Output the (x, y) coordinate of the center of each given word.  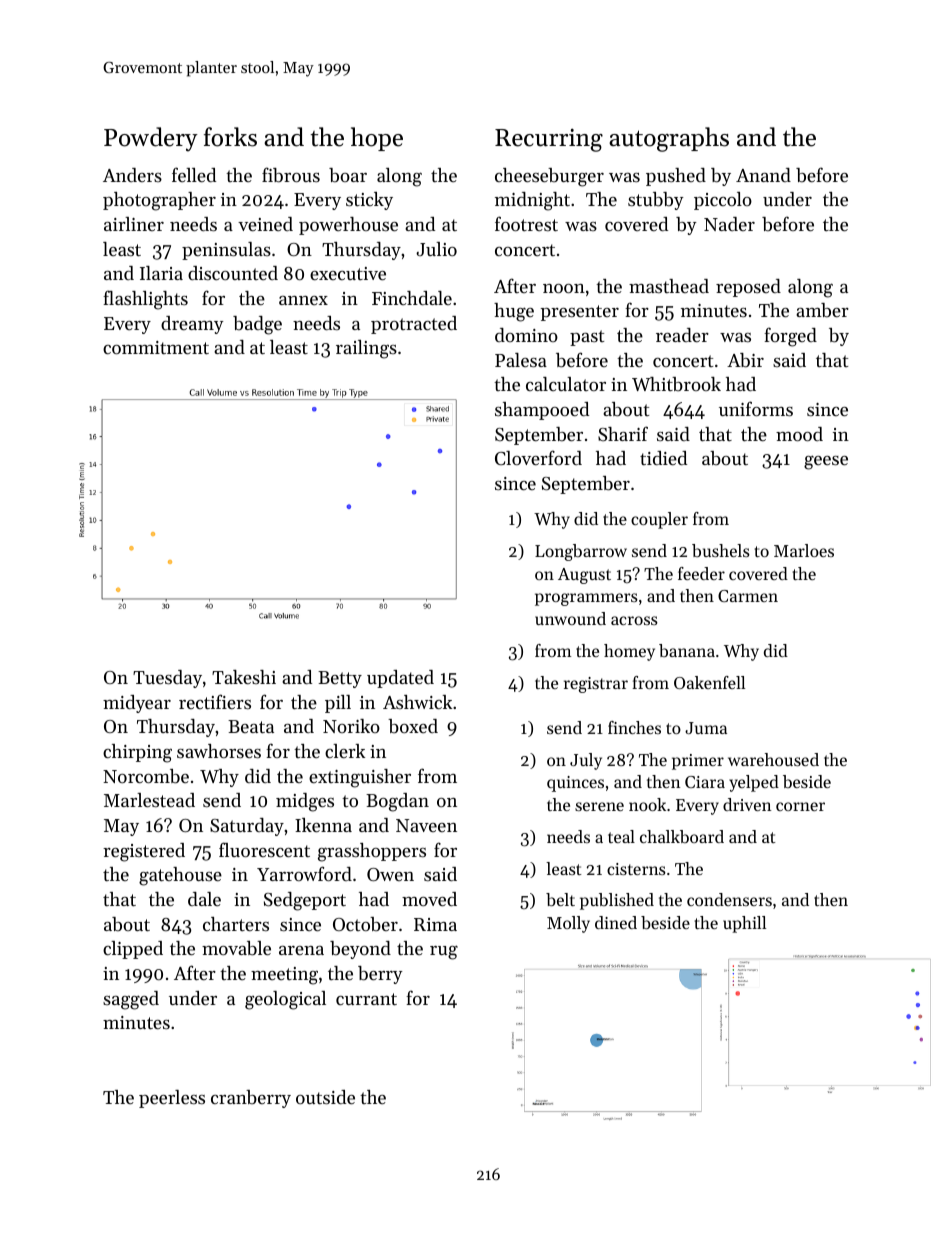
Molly (568, 924)
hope (377, 139)
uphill (744, 924)
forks (230, 137)
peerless (172, 1099)
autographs (669, 139)
